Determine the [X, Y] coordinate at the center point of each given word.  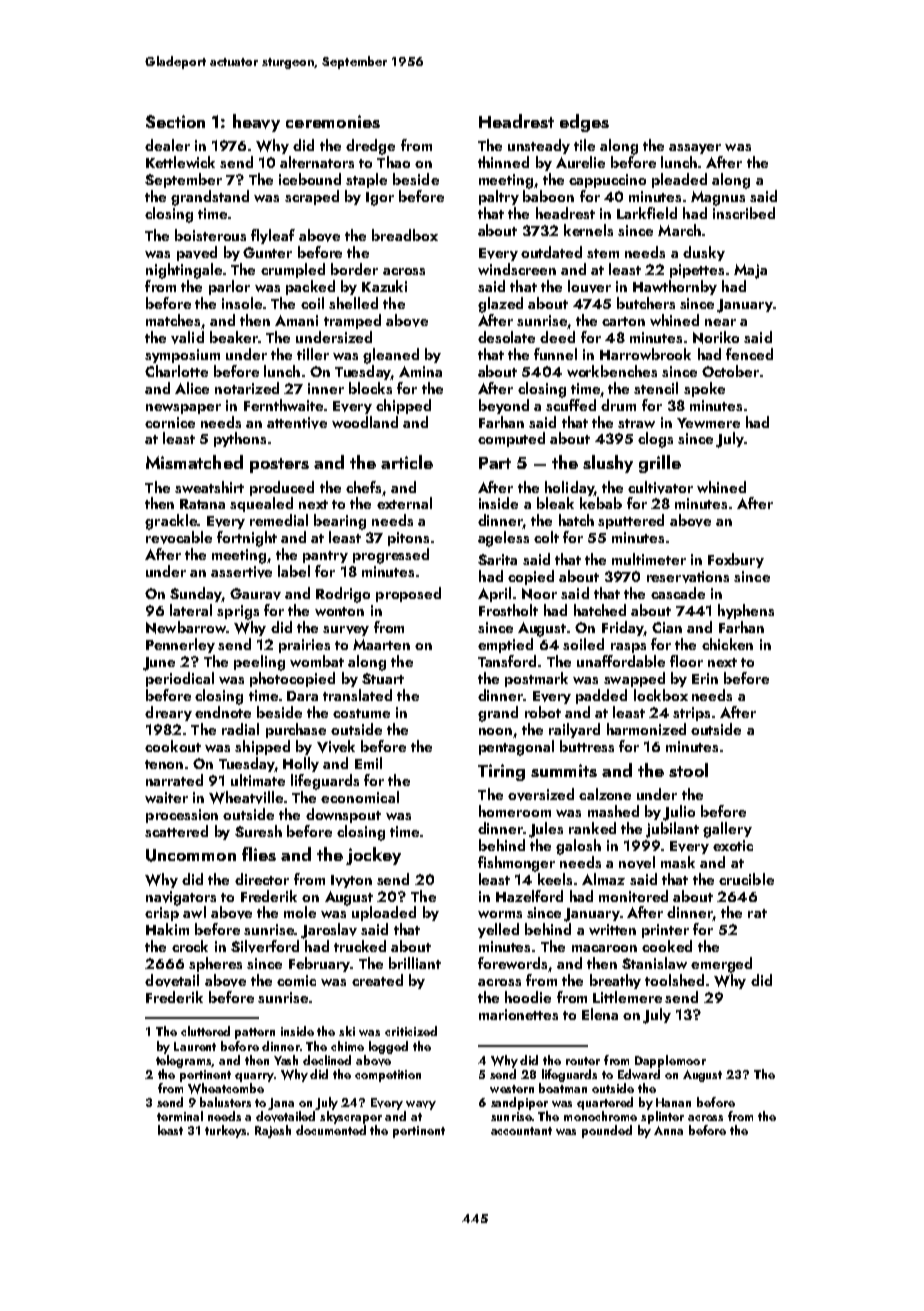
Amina [420, 371]
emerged [721, 965]
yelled [498, 930]
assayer [695, 149]
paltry [499, 197]
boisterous [210, 235]
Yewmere [708, 423]
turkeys [226, 1131]
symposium [182, 356]
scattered [176, 831]
